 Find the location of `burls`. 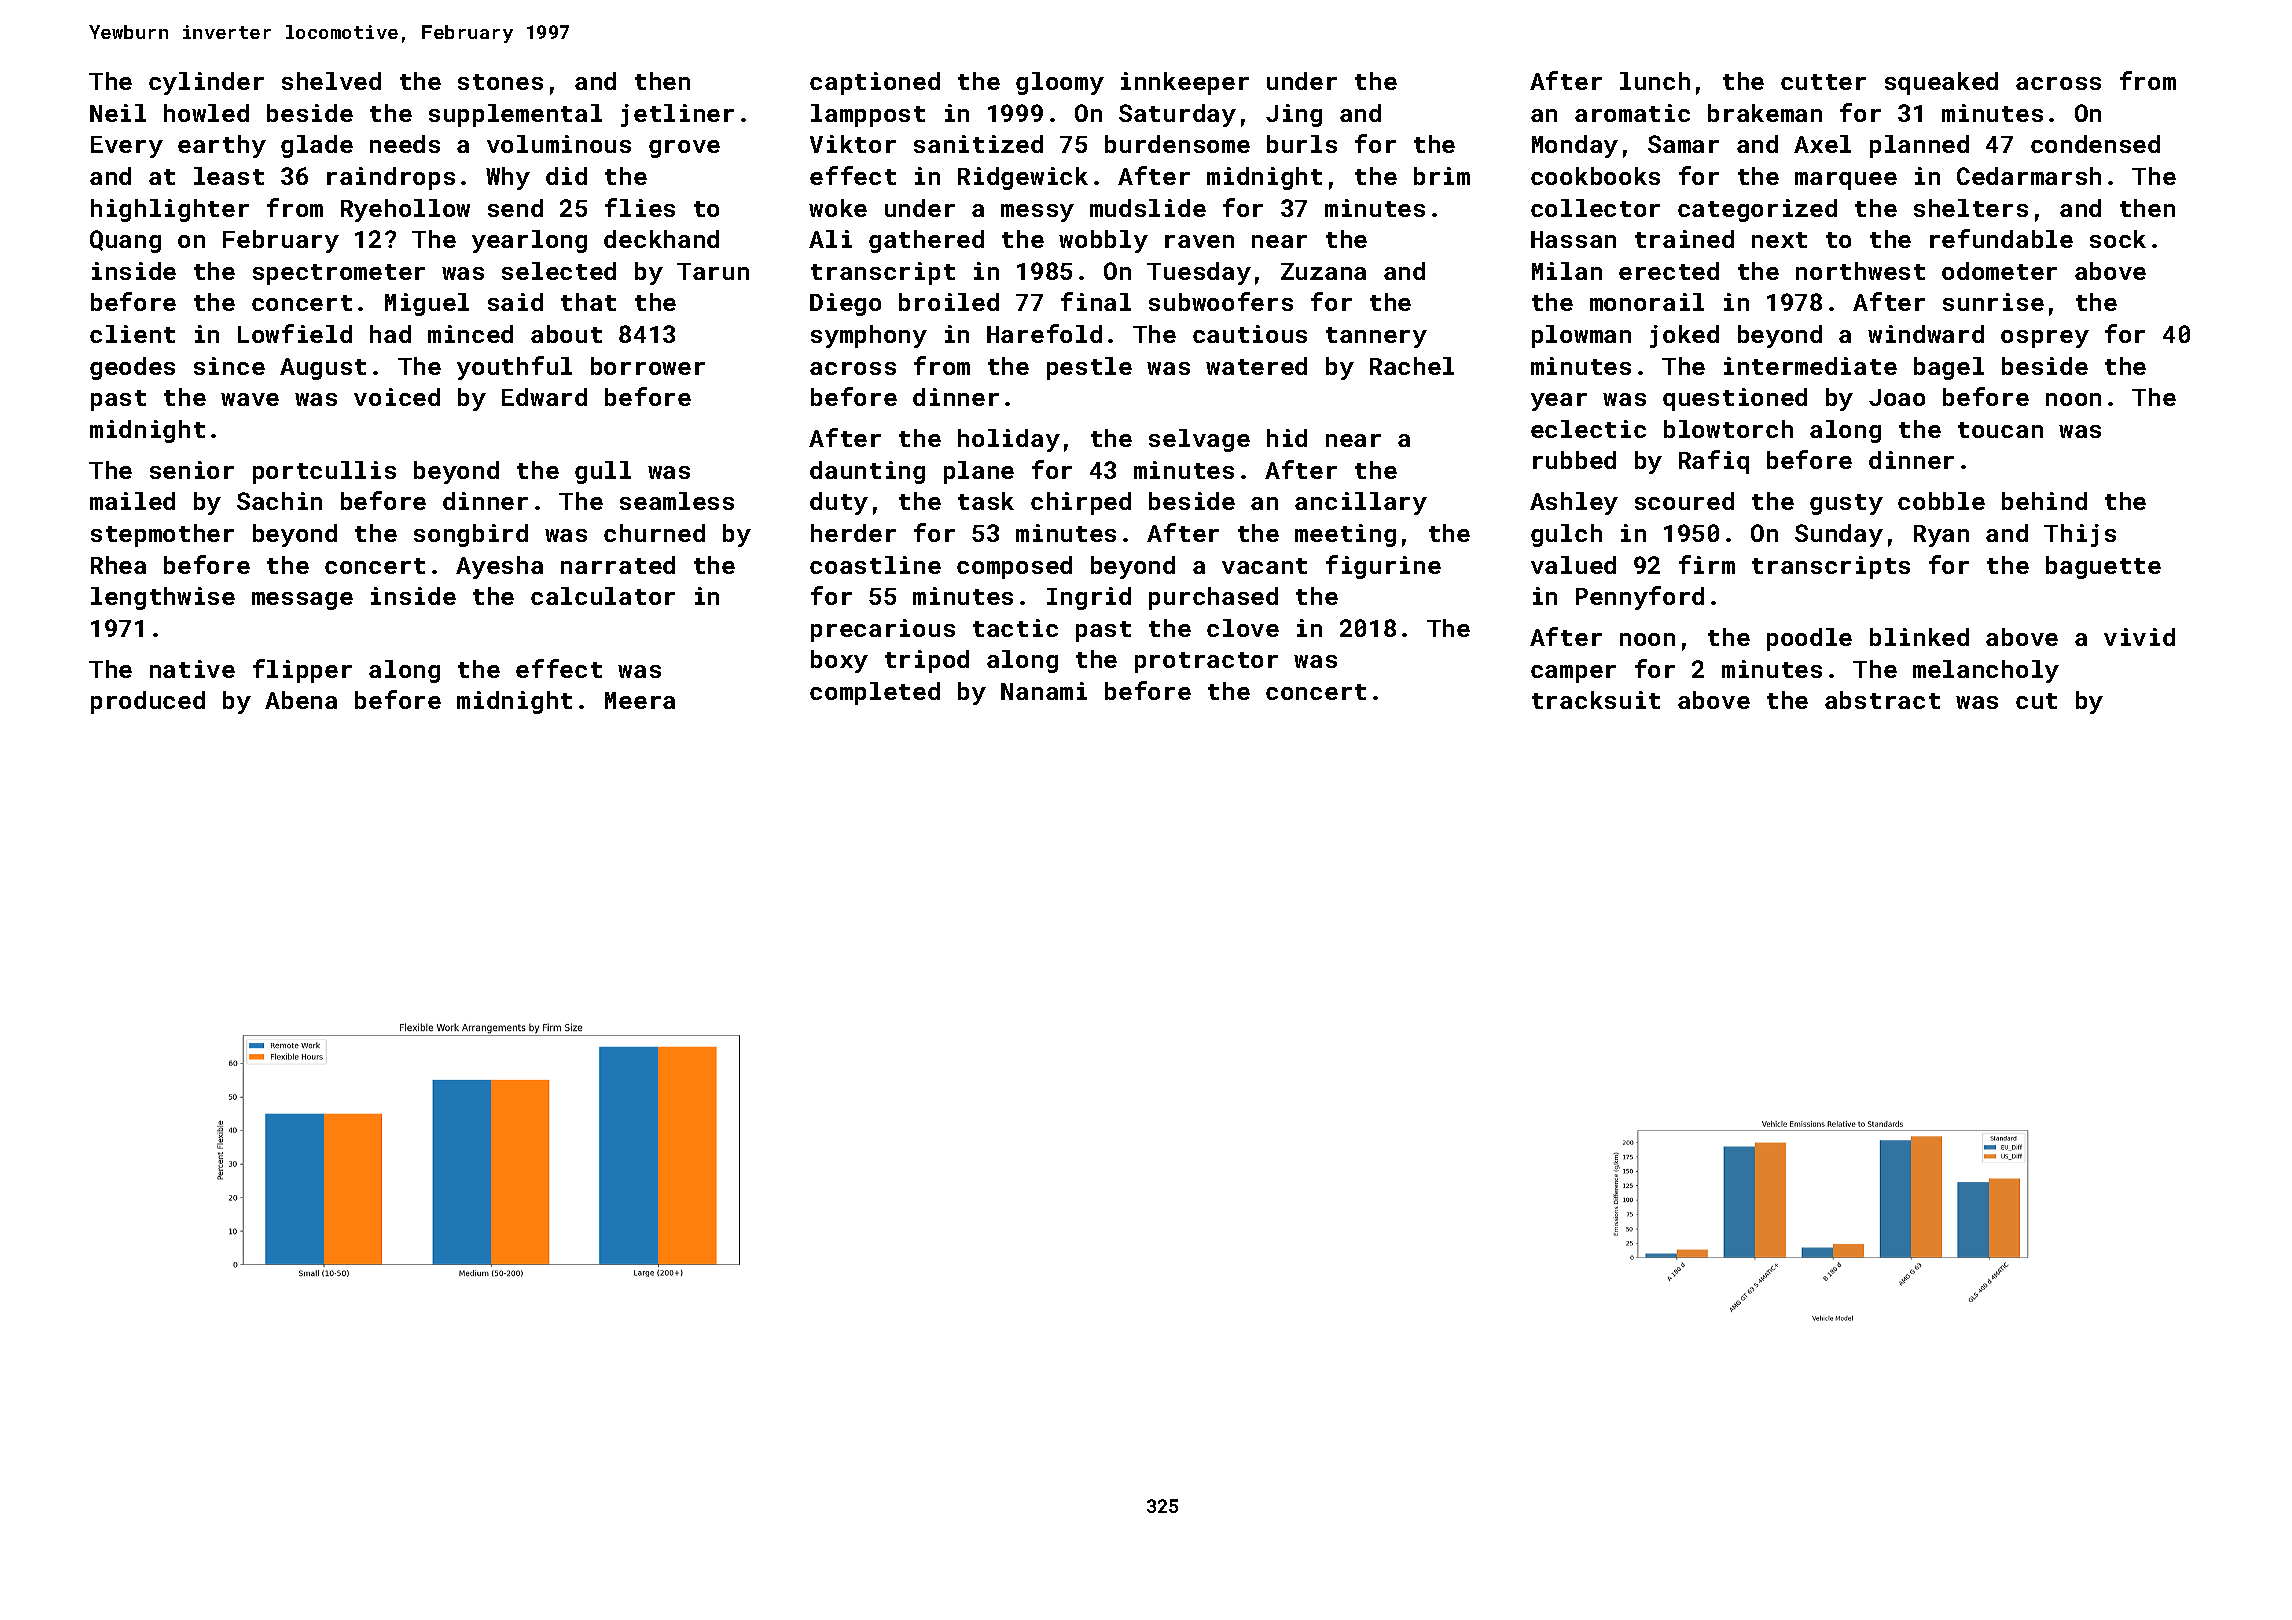

burls is located at coordinates (1302, 144).
